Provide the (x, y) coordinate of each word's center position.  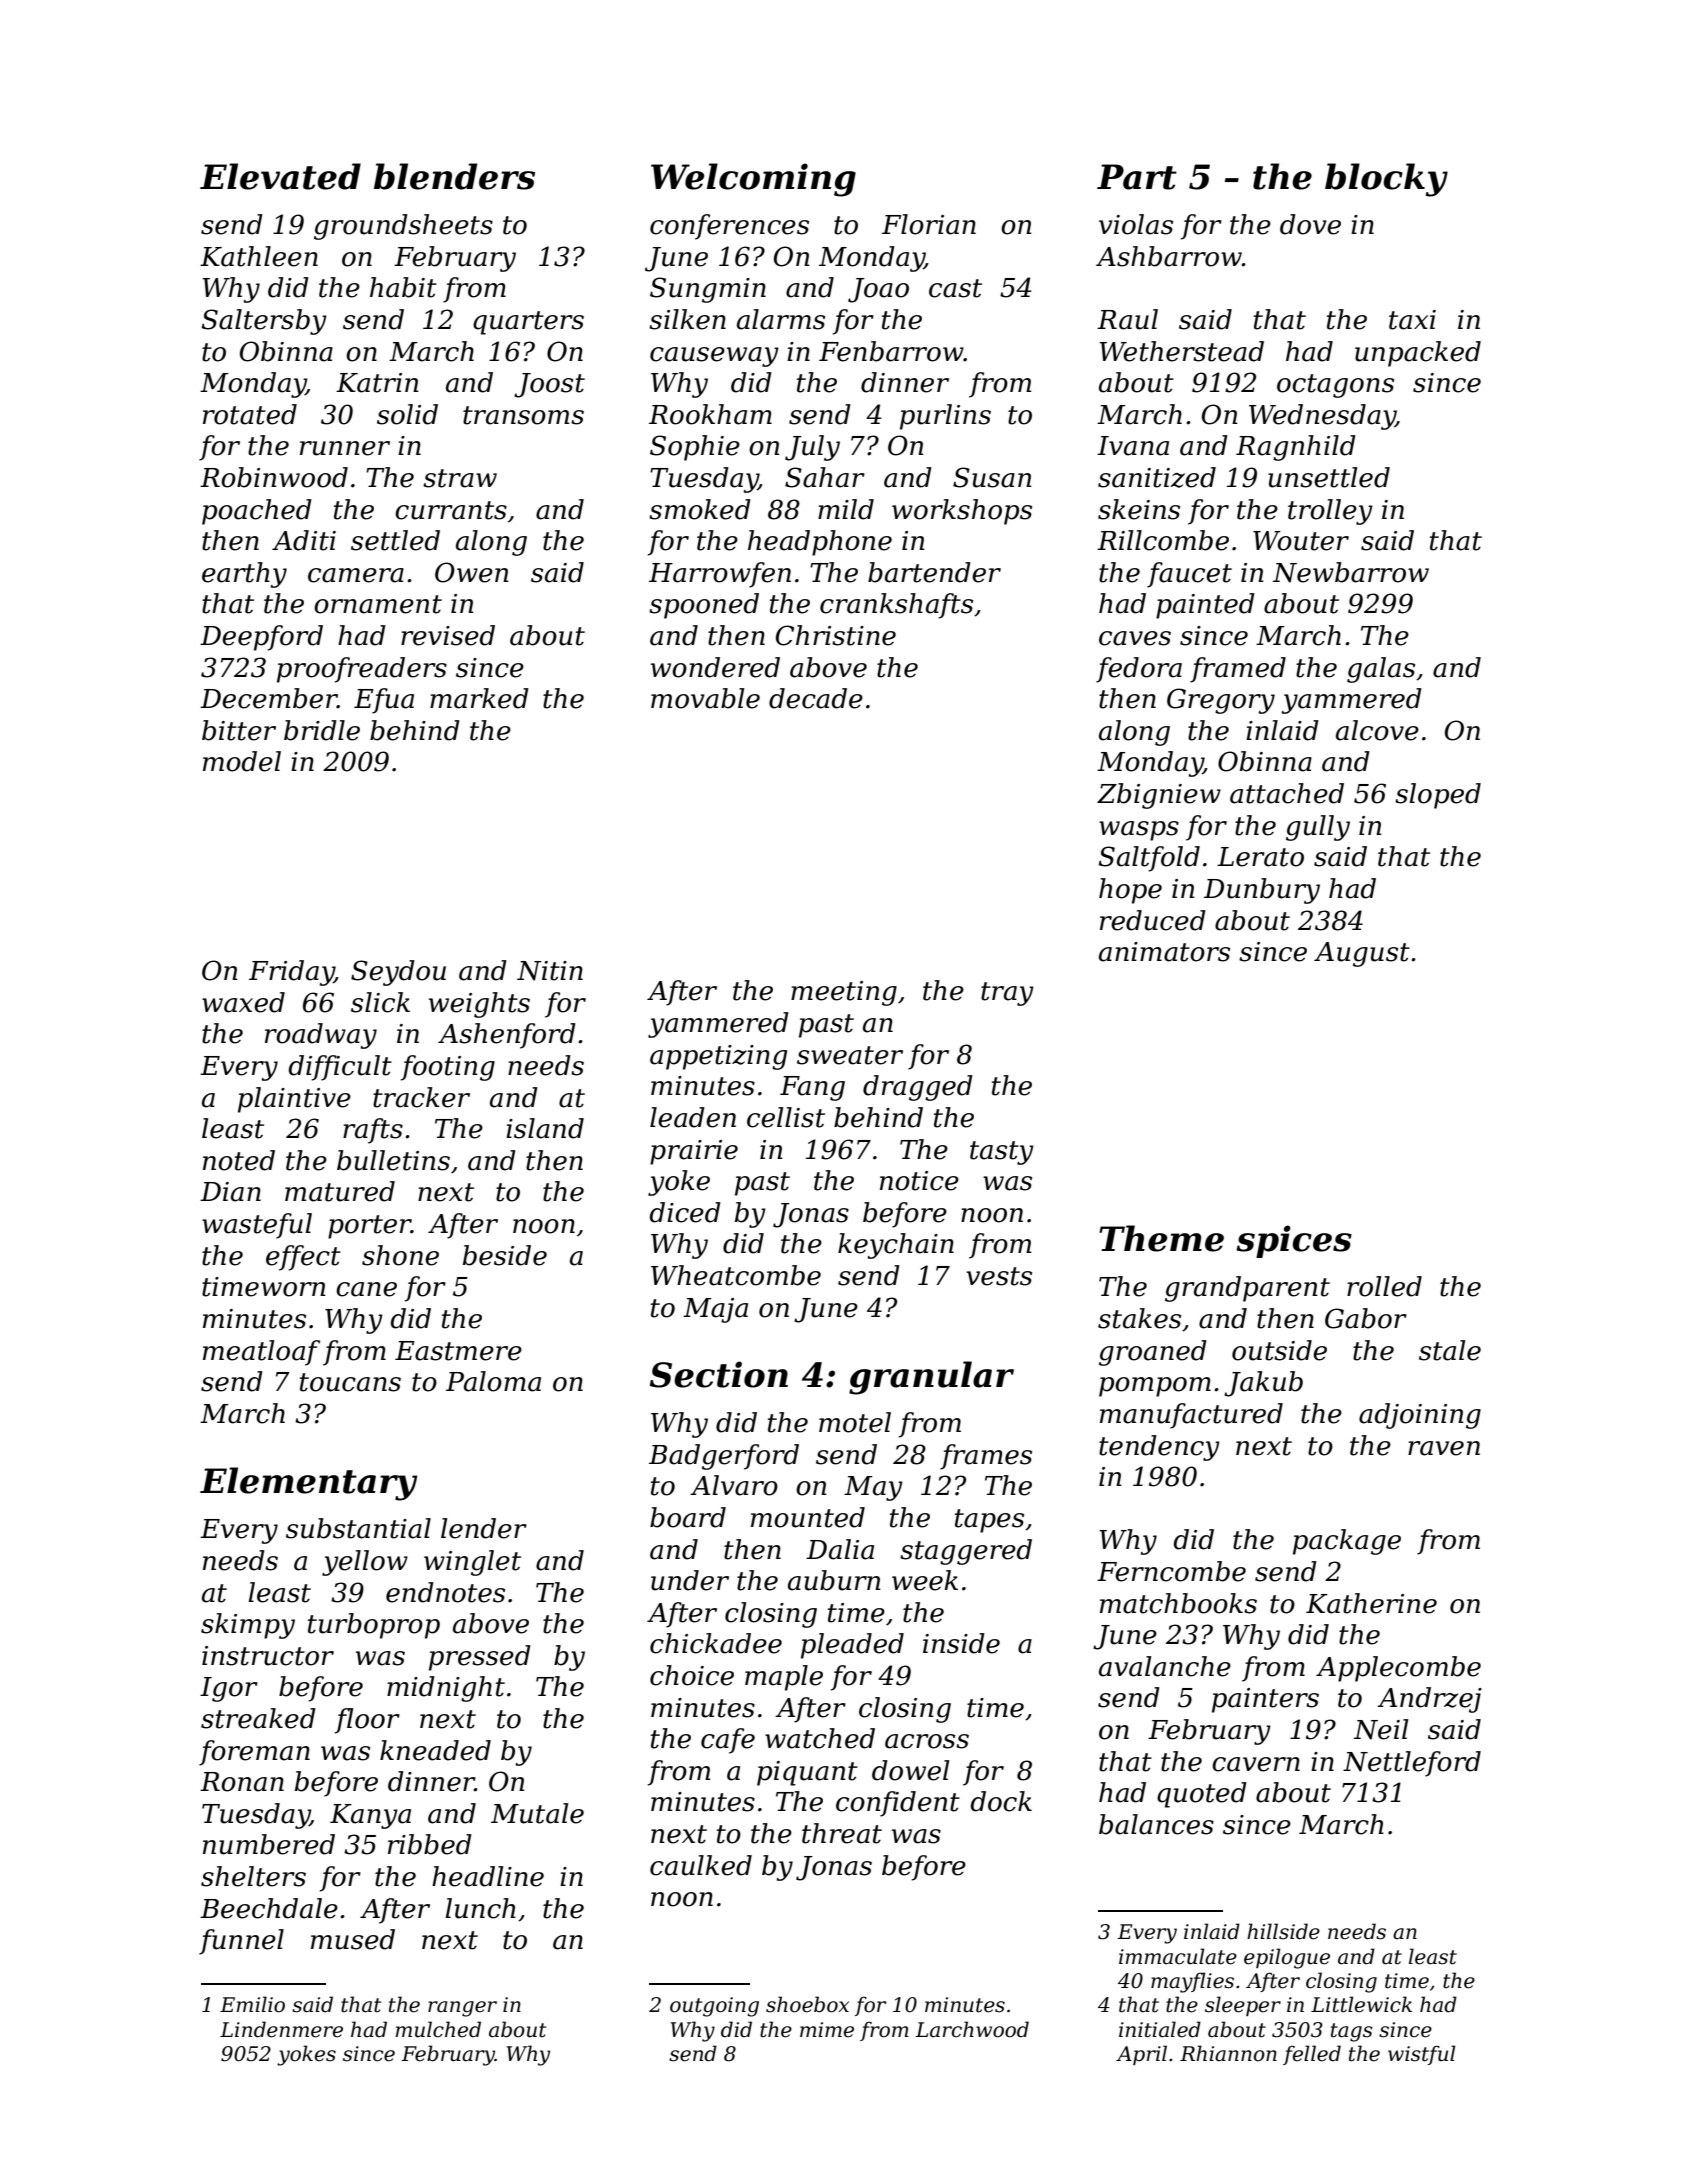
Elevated (280, 176)
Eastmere (458, 1351)
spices (1294, 1241)
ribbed (430, 1844)
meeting (844, 993)
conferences (729, 227)
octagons (1335, 386)
